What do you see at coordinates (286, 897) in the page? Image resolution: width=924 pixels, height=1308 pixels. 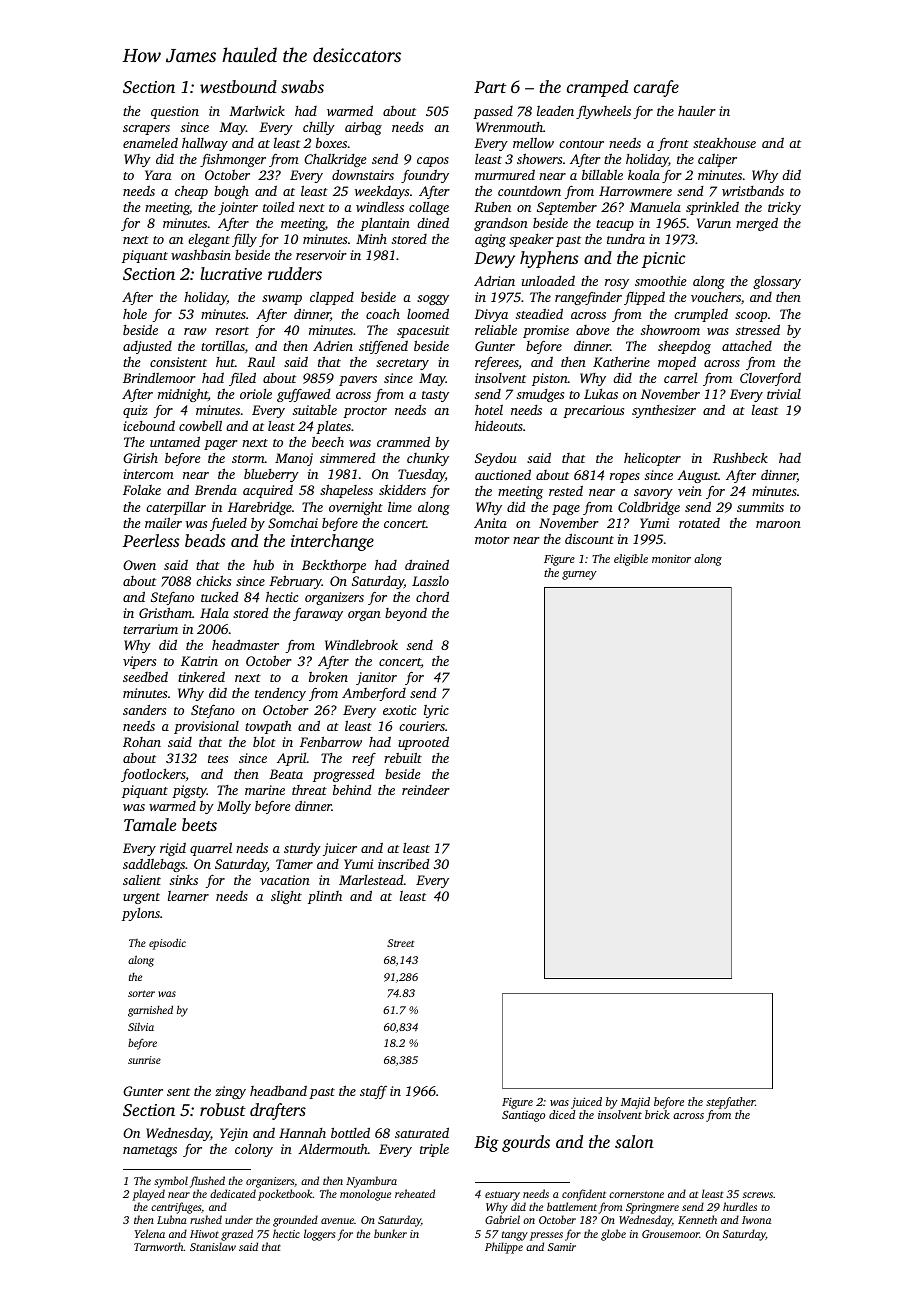 I see `slight` at bounding box center [286, 897].
